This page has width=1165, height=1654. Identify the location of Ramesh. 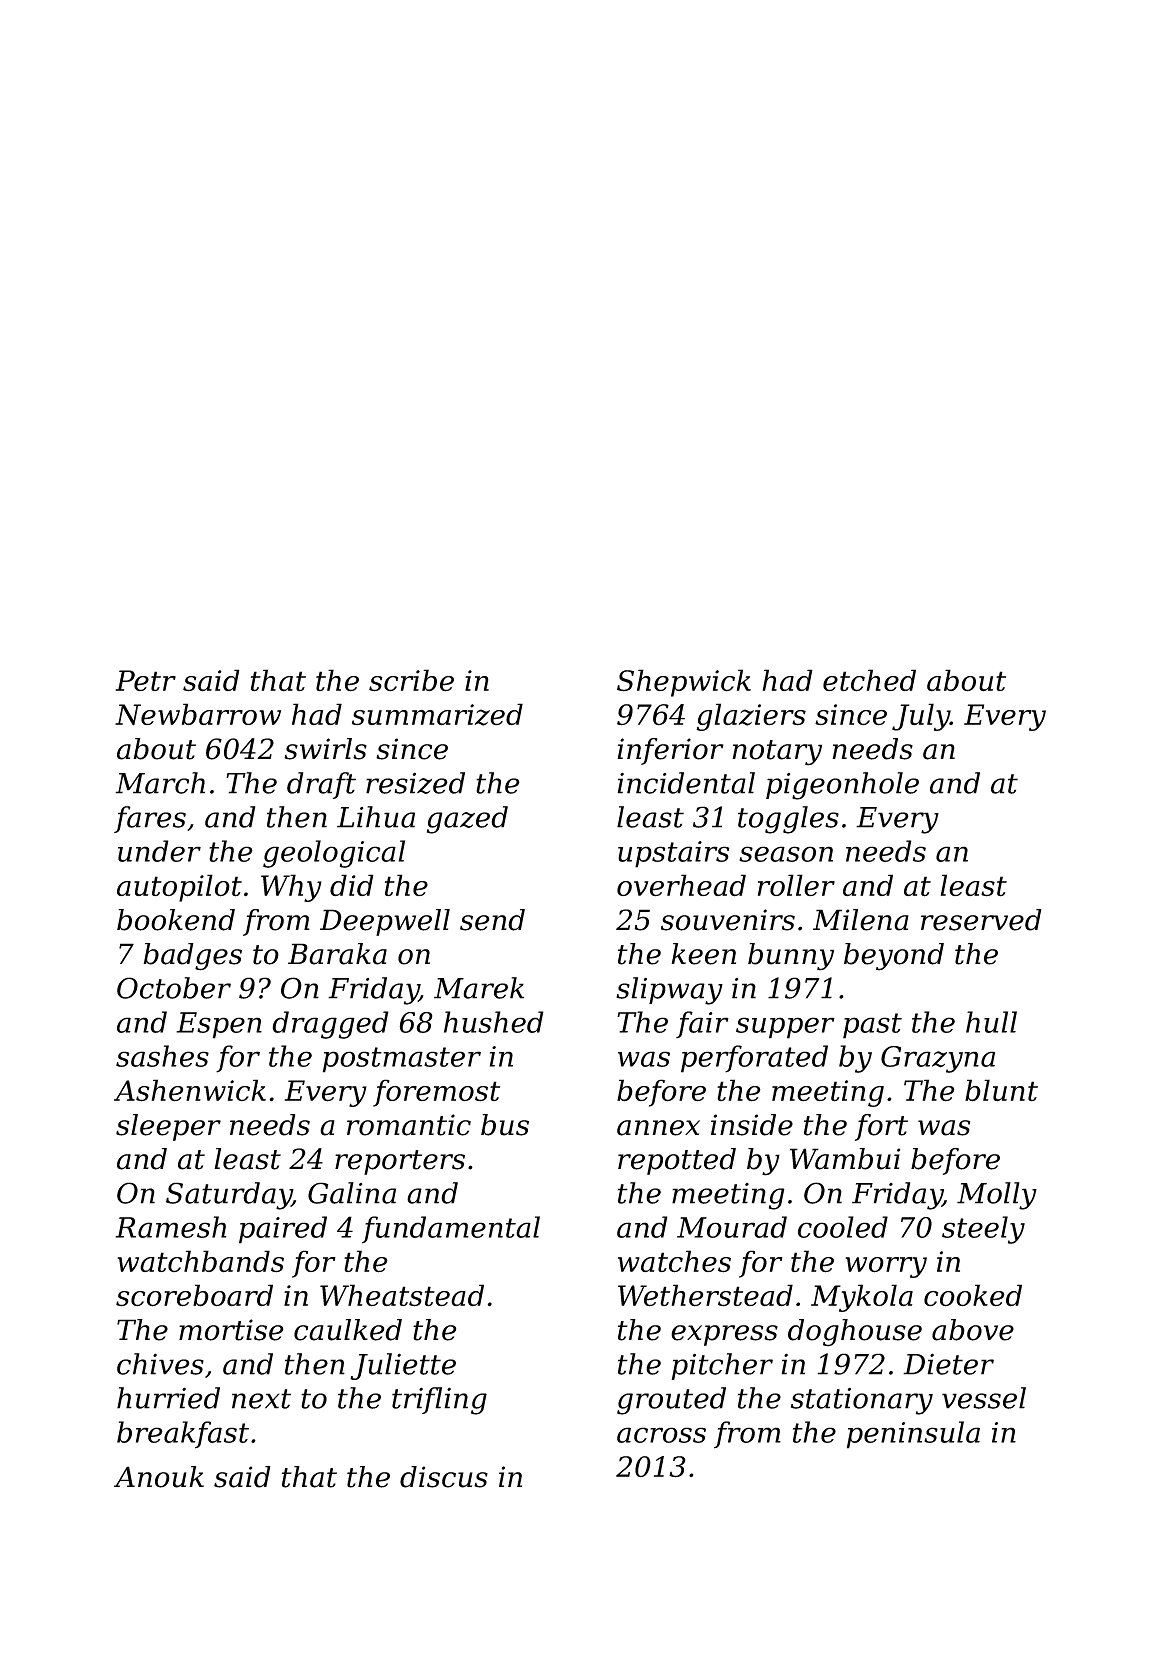
(171, 1227).
